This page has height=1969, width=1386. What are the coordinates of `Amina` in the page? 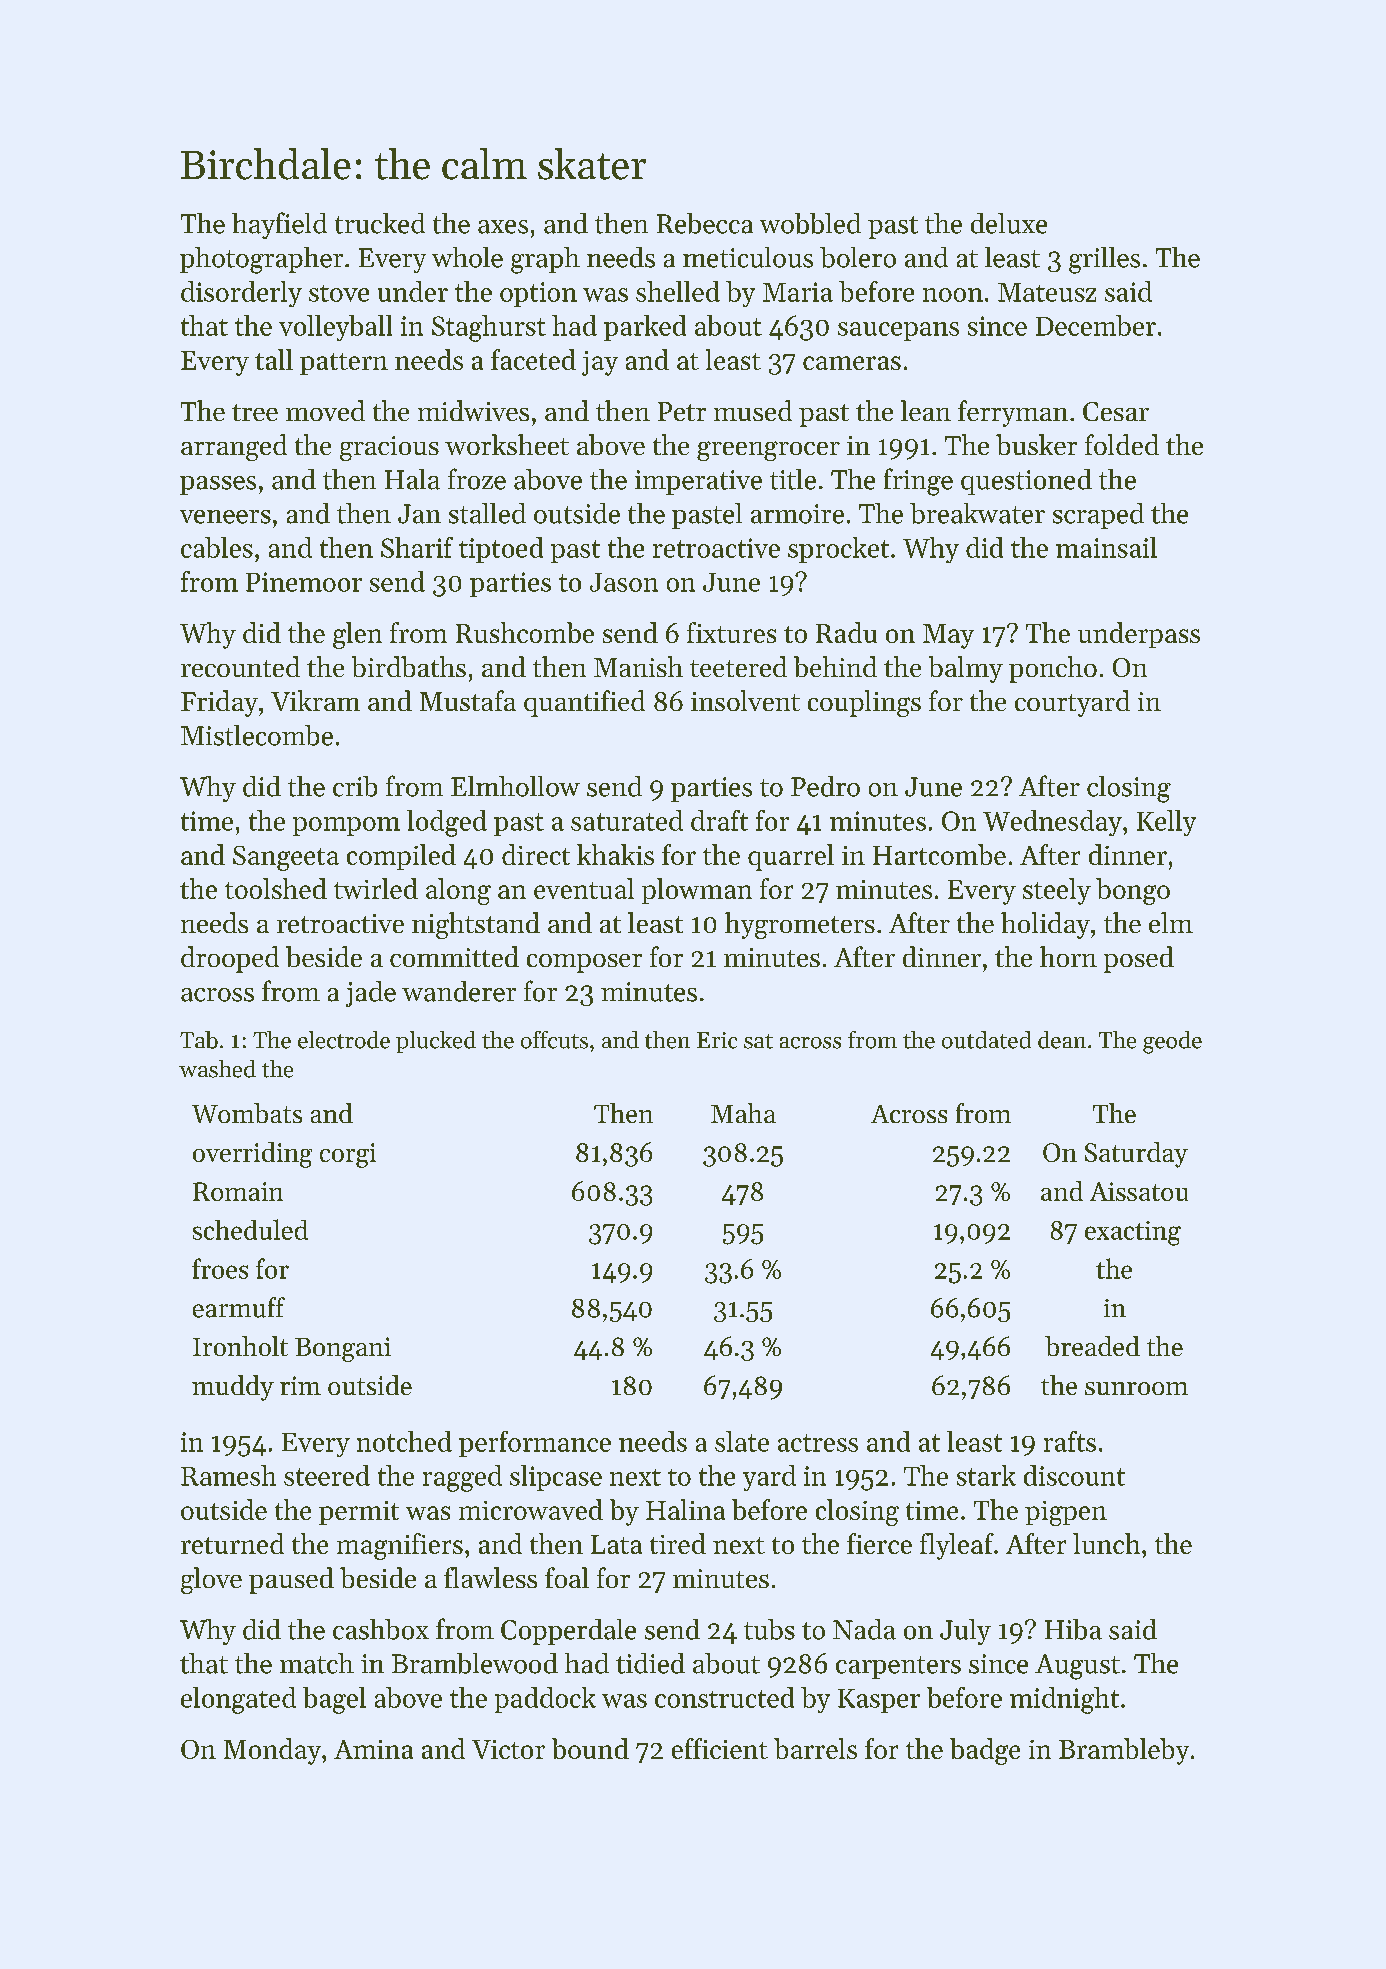 It's located at (373, 1749).
